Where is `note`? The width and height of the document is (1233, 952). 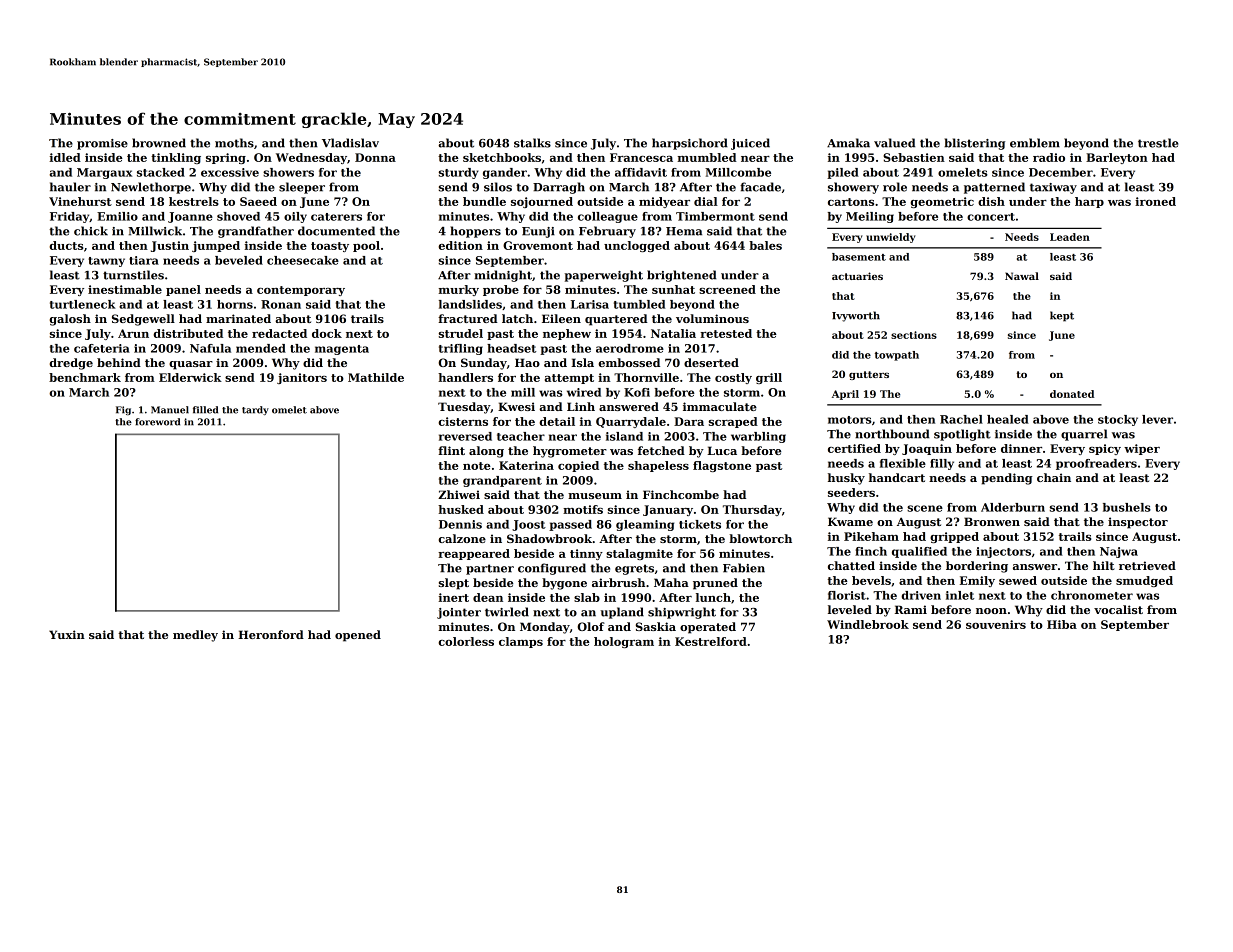
note is located at coordinates (477, 466).
